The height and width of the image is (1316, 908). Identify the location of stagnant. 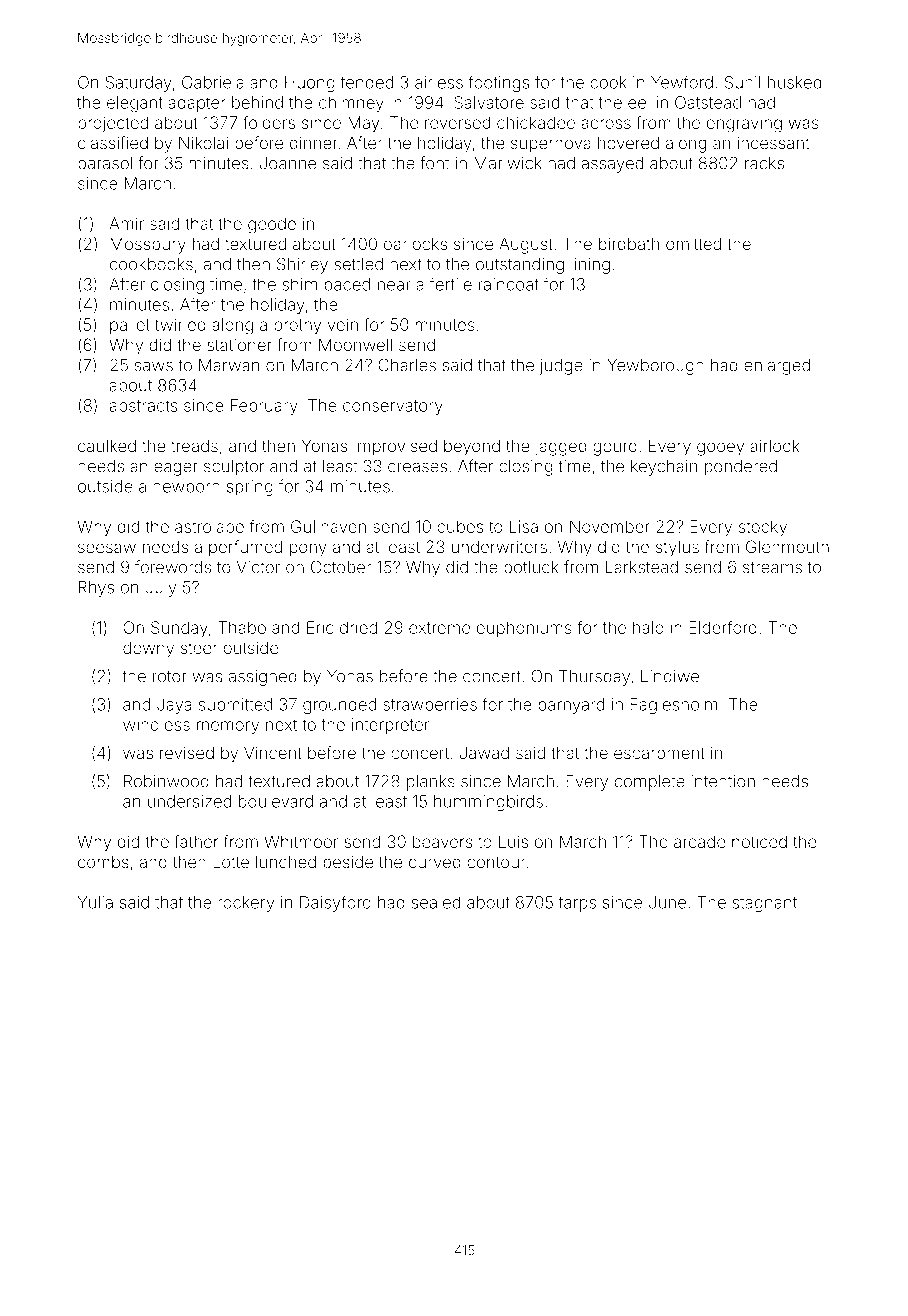
(765, 904).
